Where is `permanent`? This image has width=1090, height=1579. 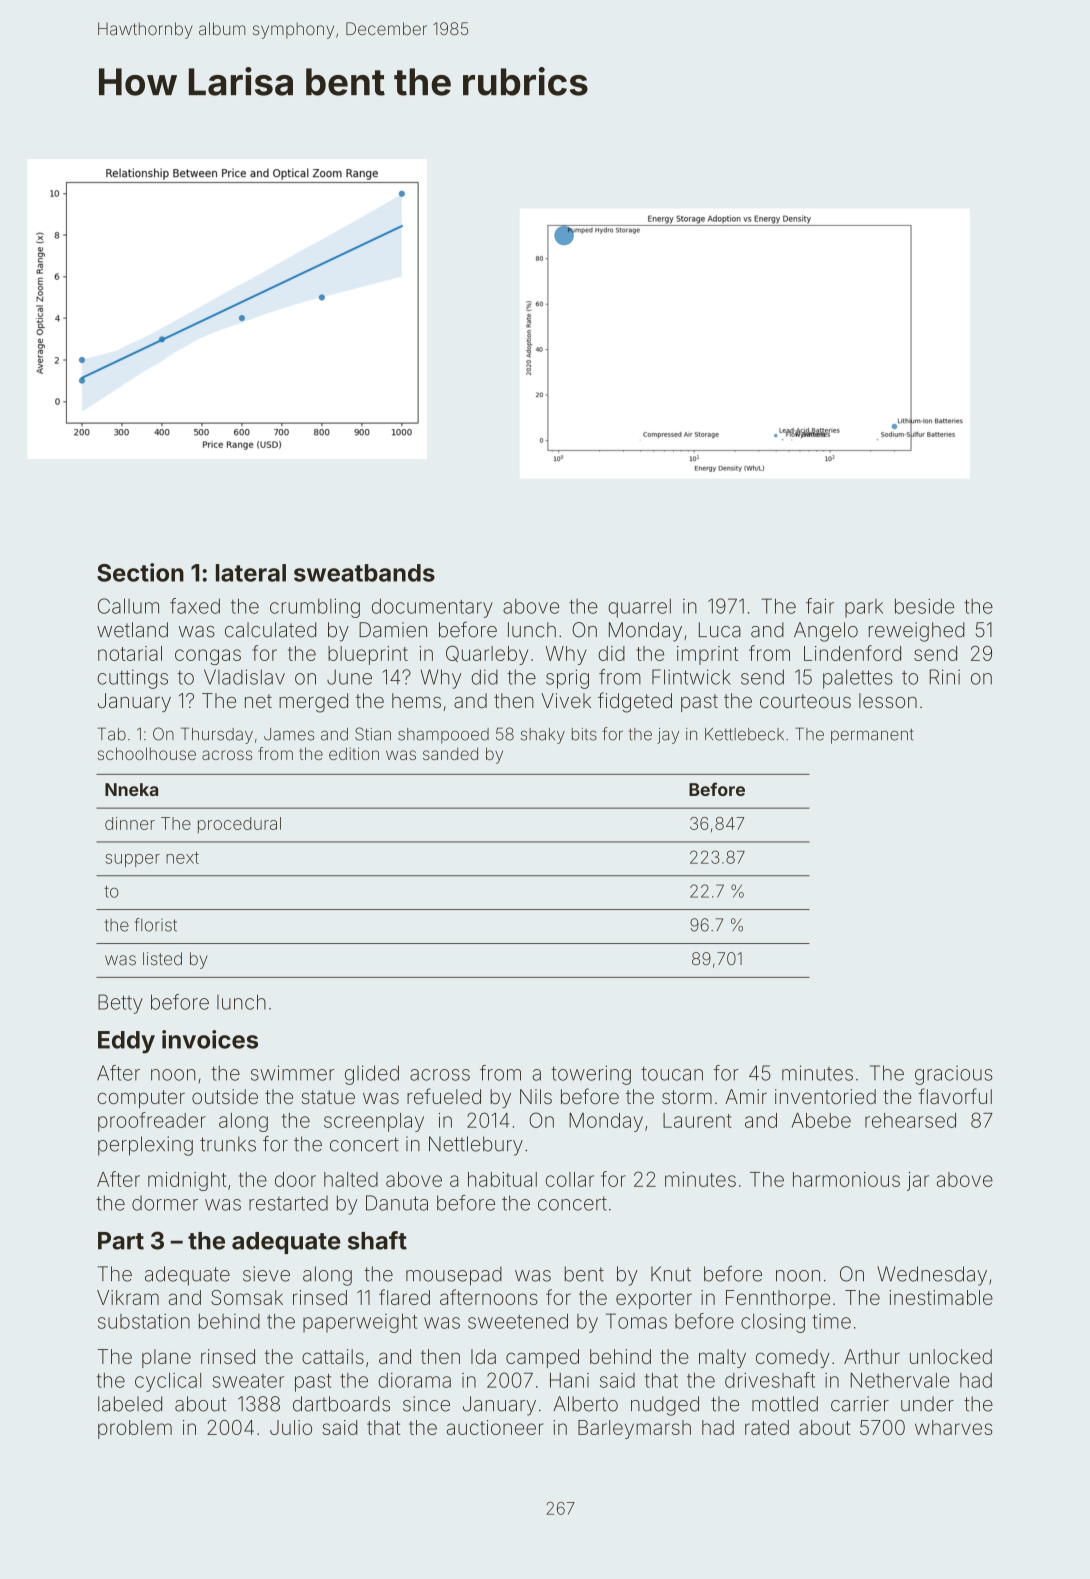
permanent is located at coordinates (872, 736).
